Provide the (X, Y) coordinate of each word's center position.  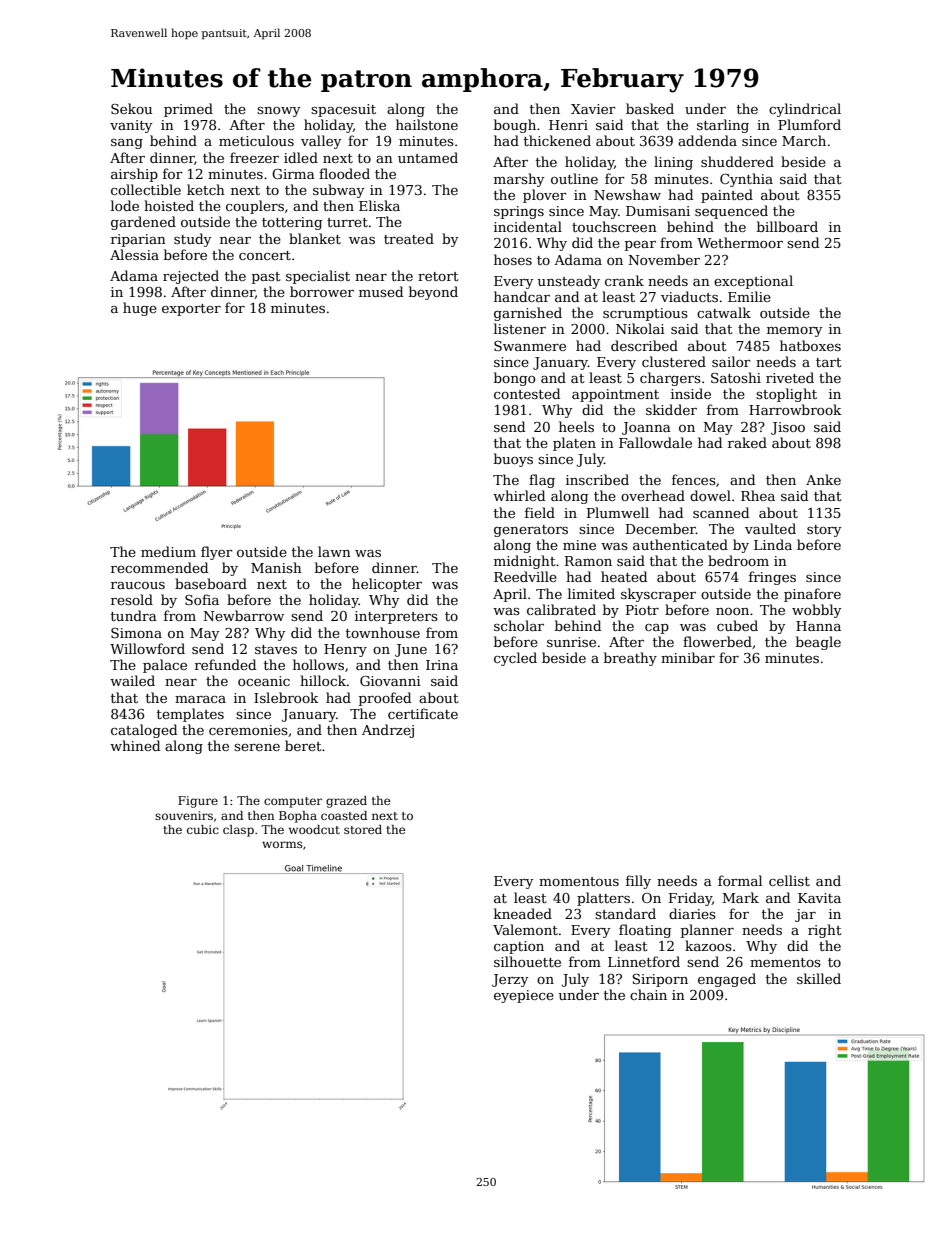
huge (140, 309)
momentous (579, 881)
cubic (203, 829)
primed (188, 110)
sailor (731, 361)
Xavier (593, 109)
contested (527, 393)
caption (519, 947)
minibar (688, 657)
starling (723, 126)
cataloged (144, 731)
